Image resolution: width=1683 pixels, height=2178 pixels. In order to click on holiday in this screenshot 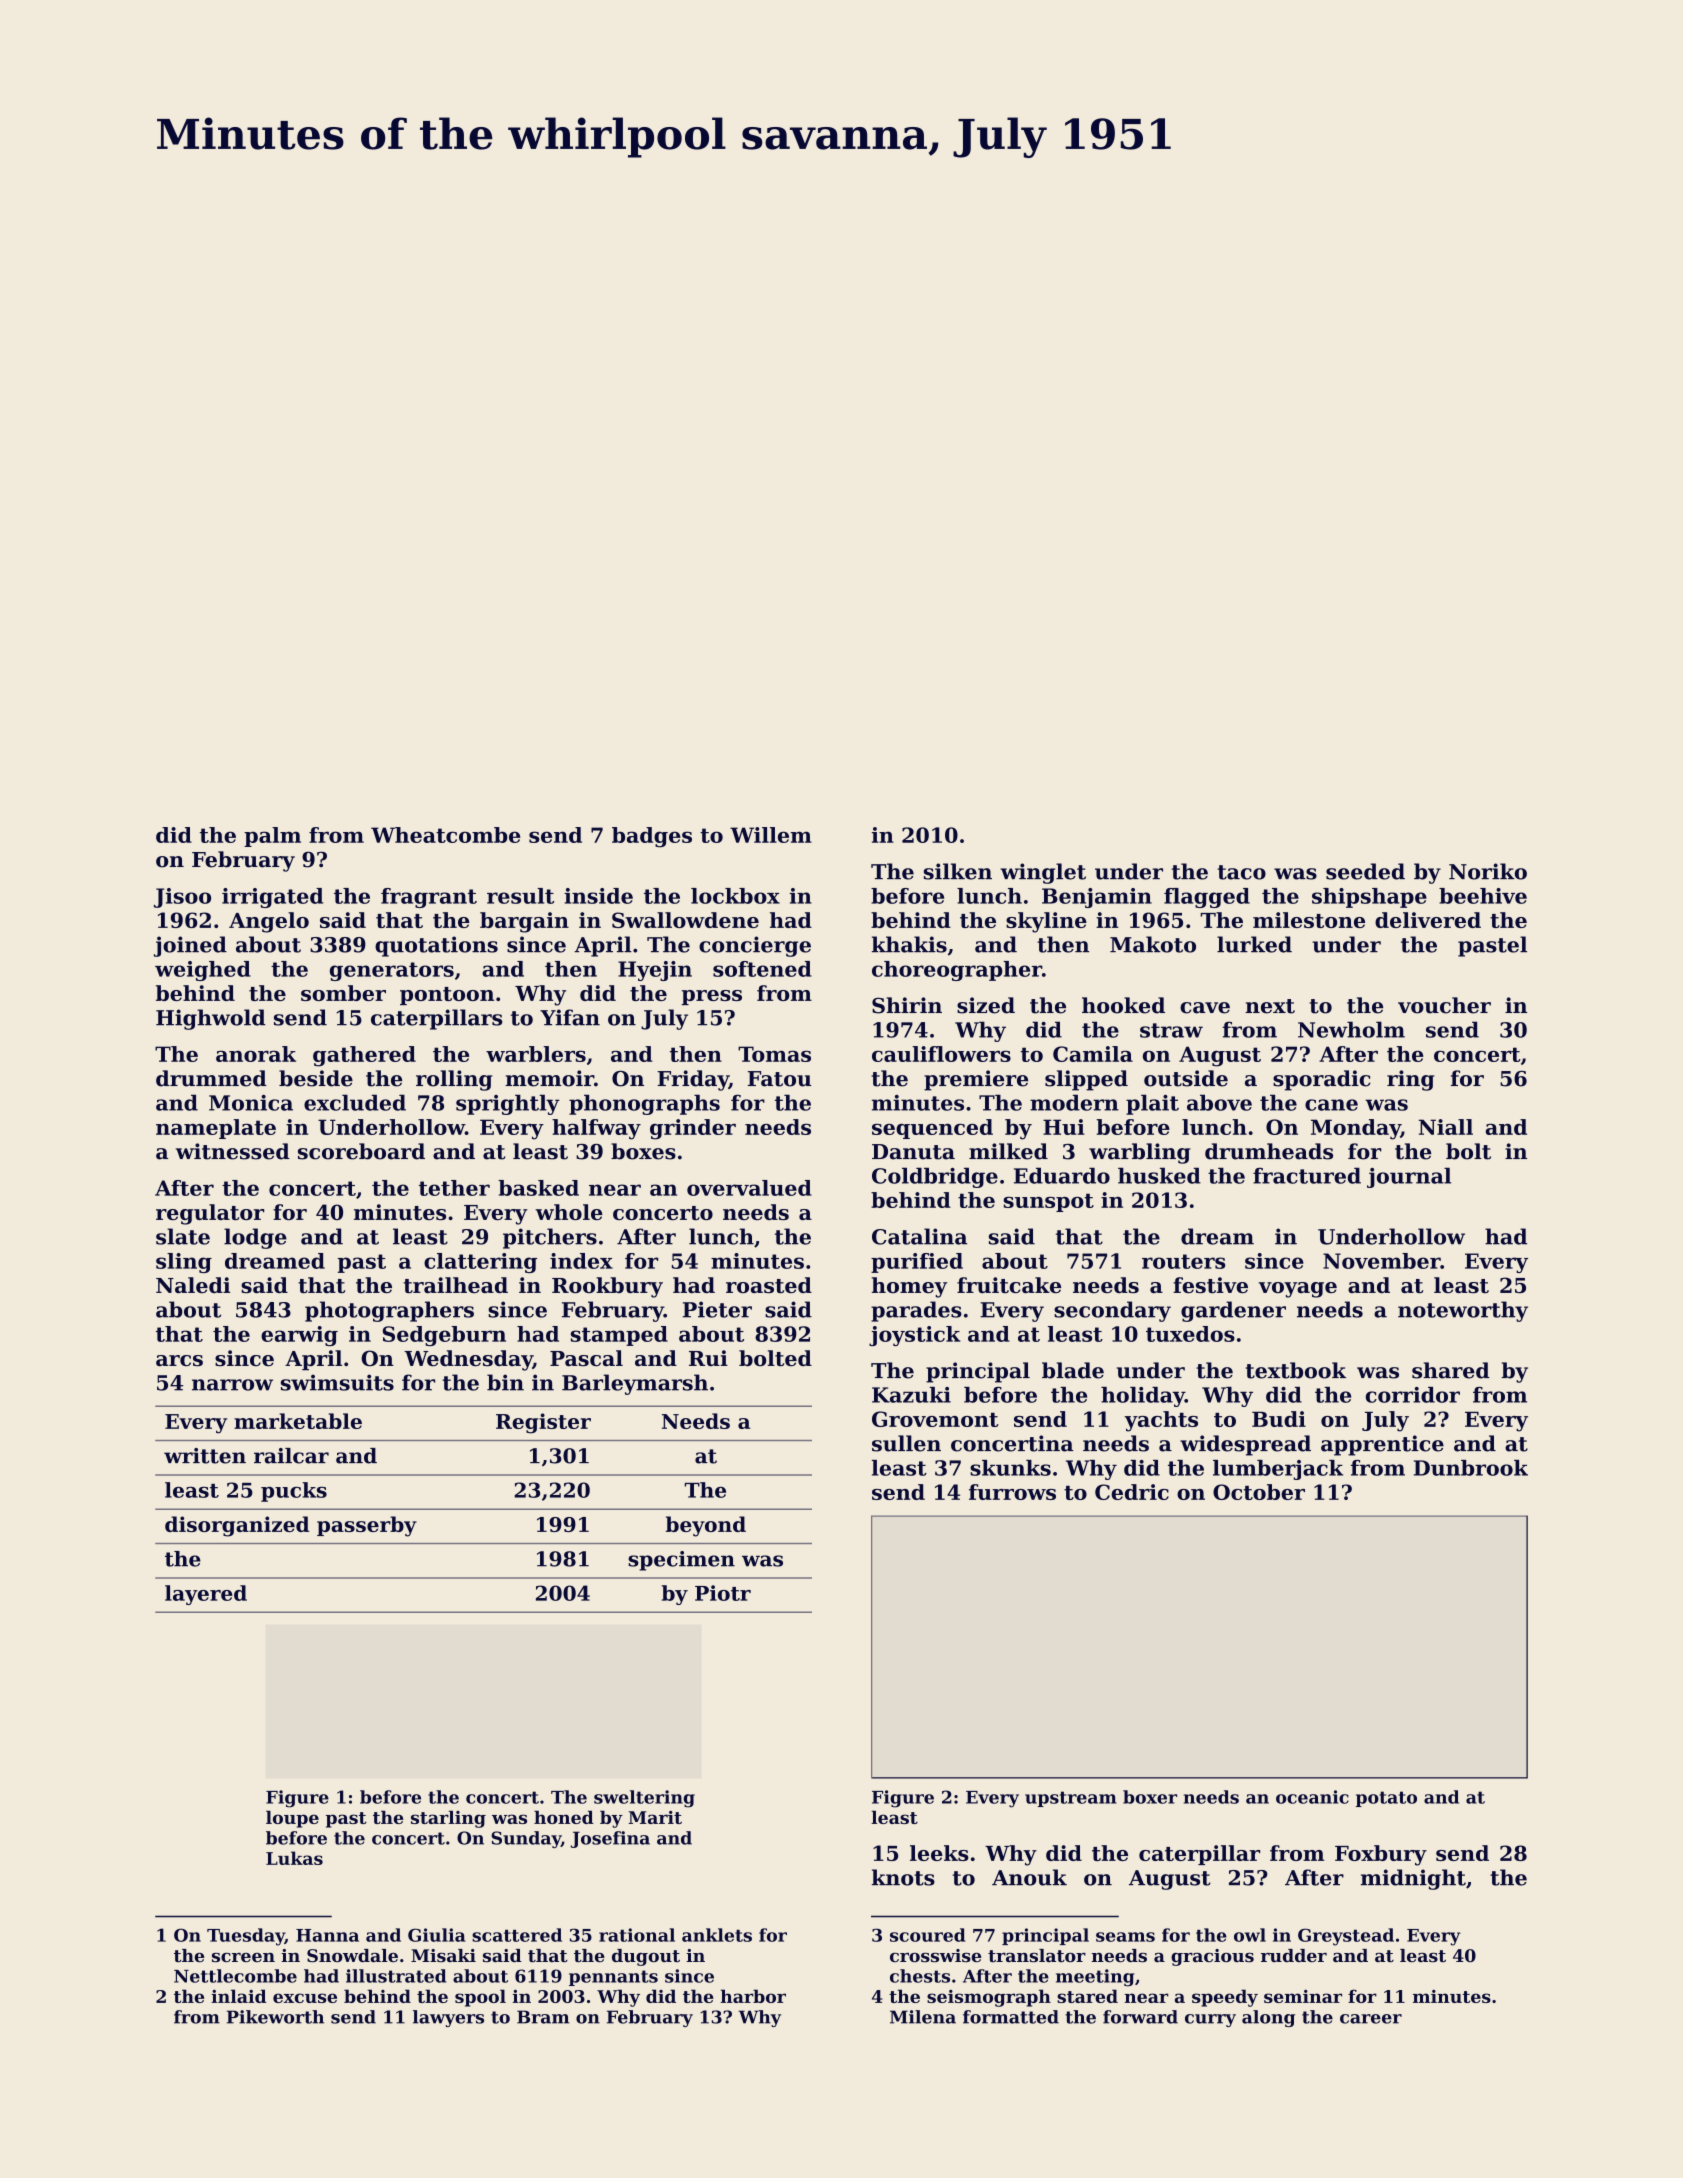, I will do `click(1143, 1397)`.
